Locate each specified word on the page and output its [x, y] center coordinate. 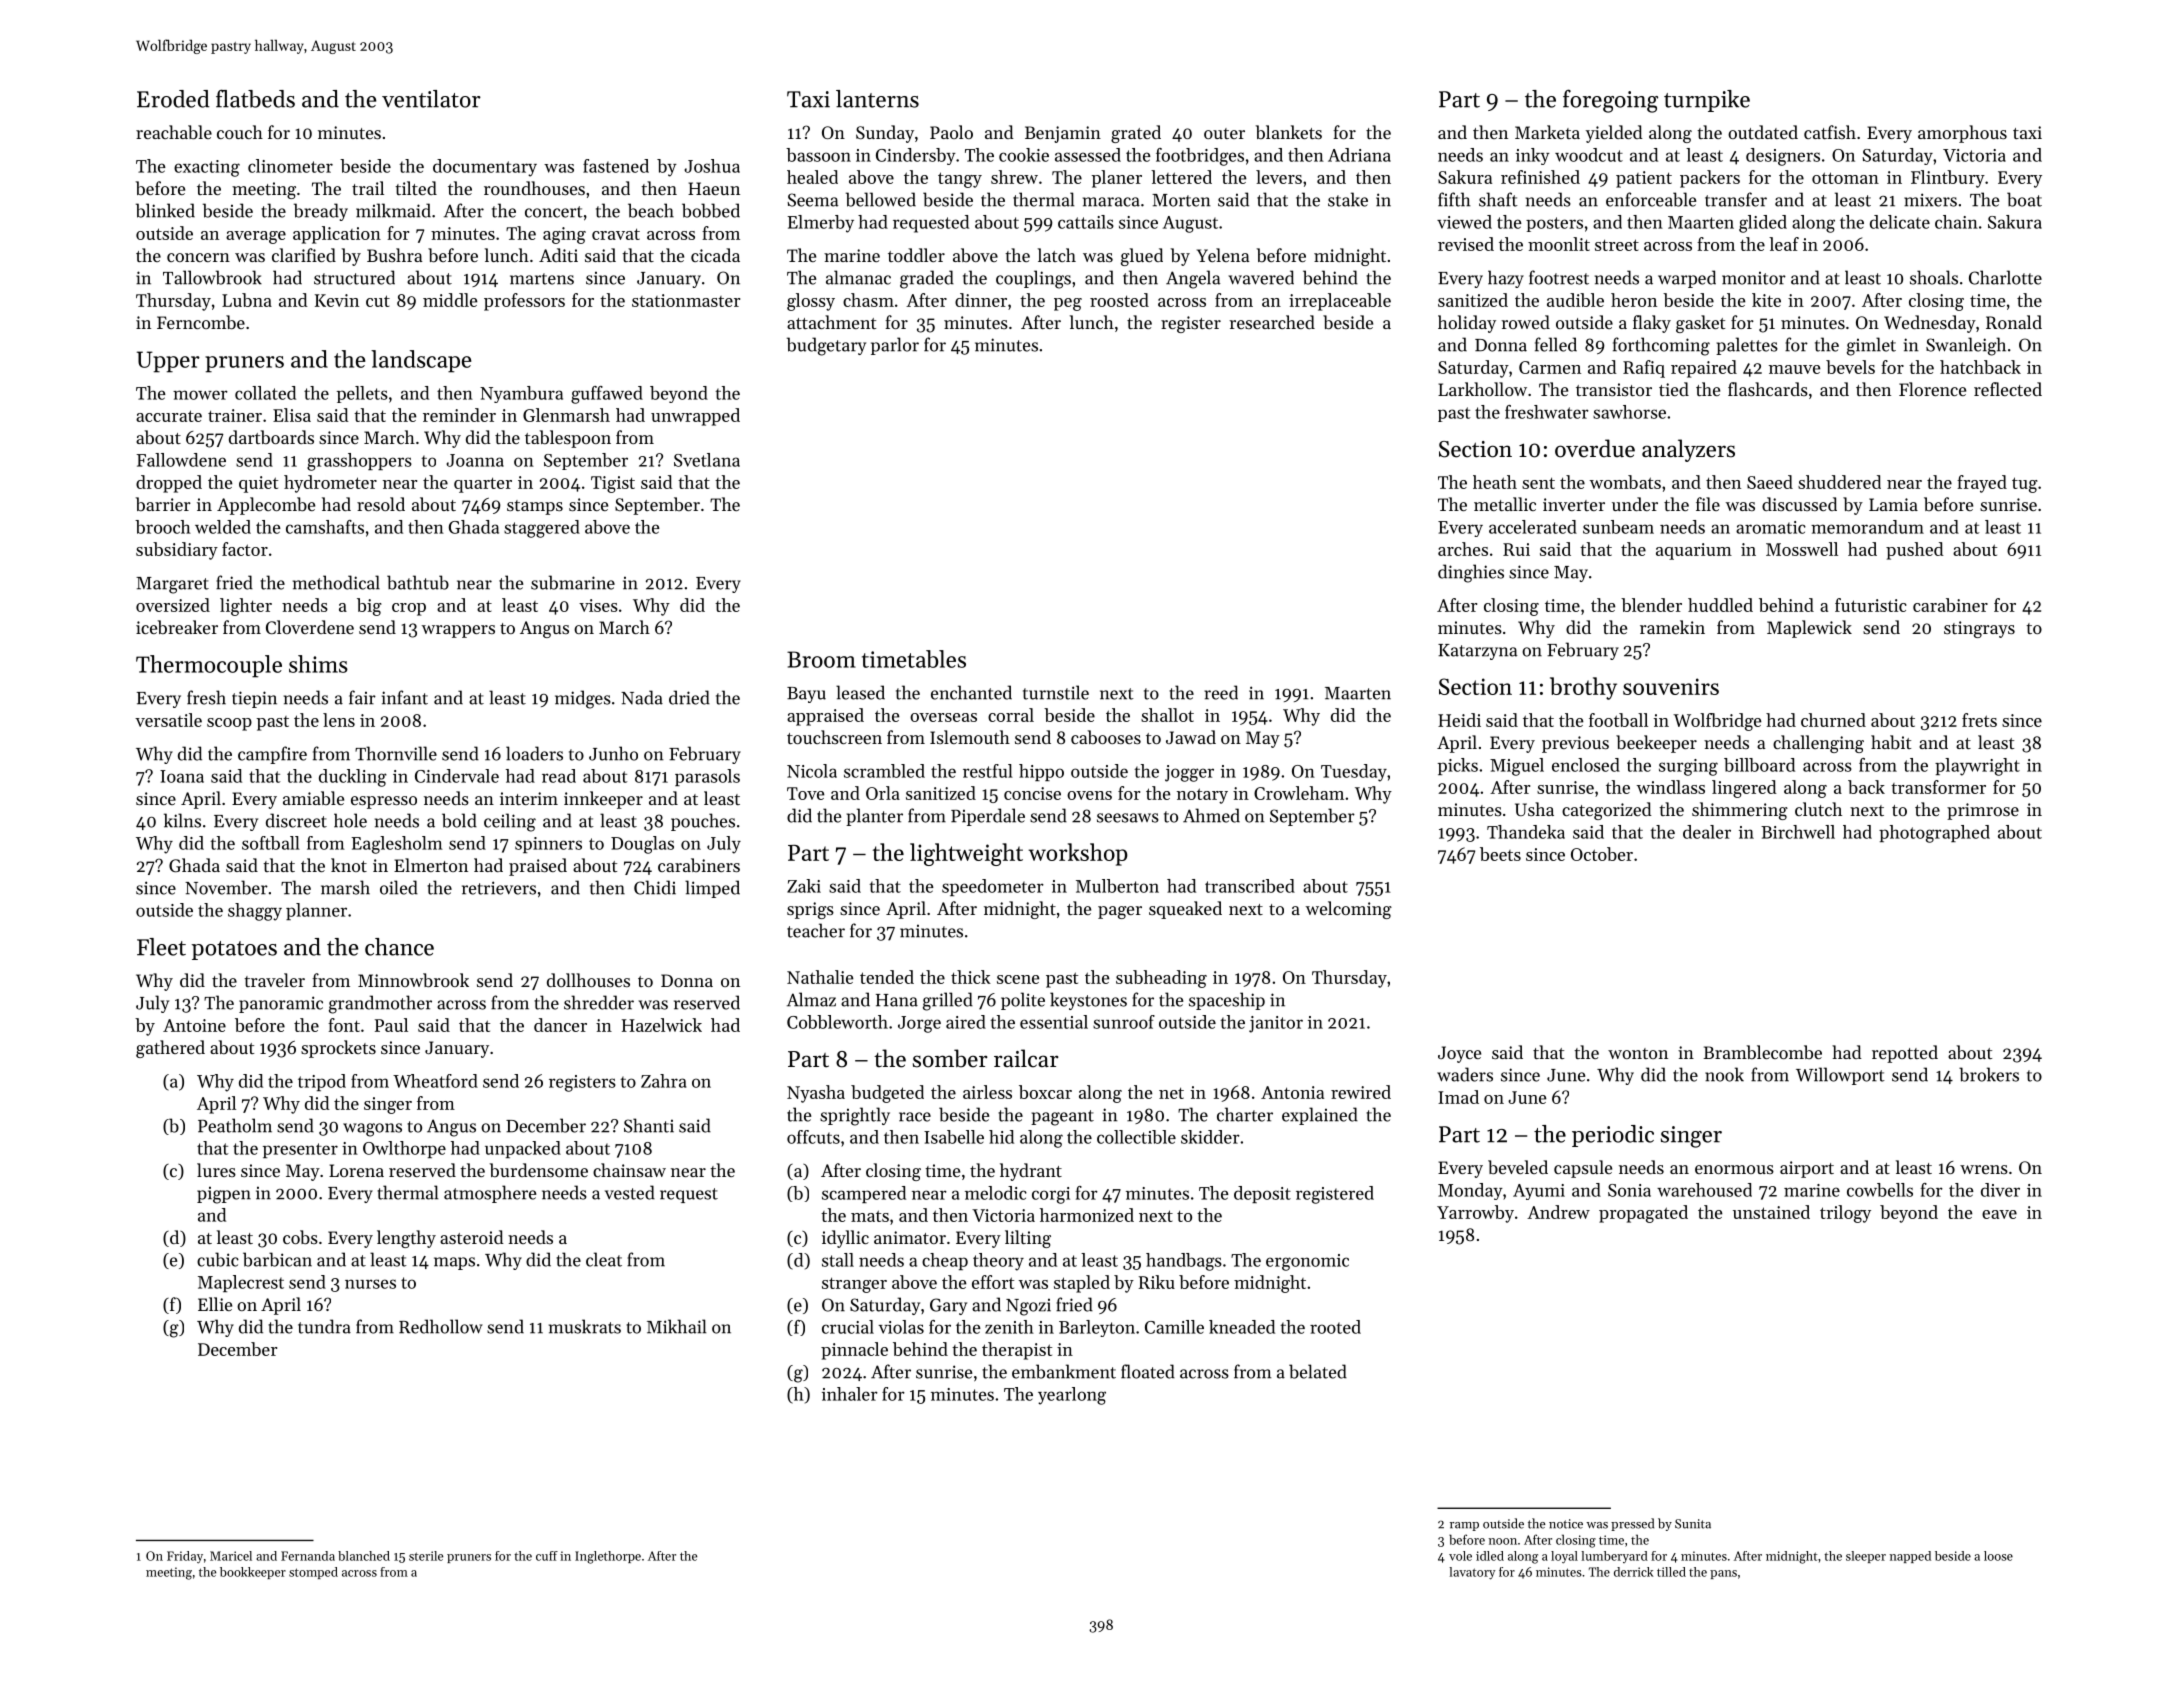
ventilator [431, 99]
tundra [324, 1326]
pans [1723, 1574]
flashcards [1768, 389]
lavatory [1472, 1573]
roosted [1119, 300]
